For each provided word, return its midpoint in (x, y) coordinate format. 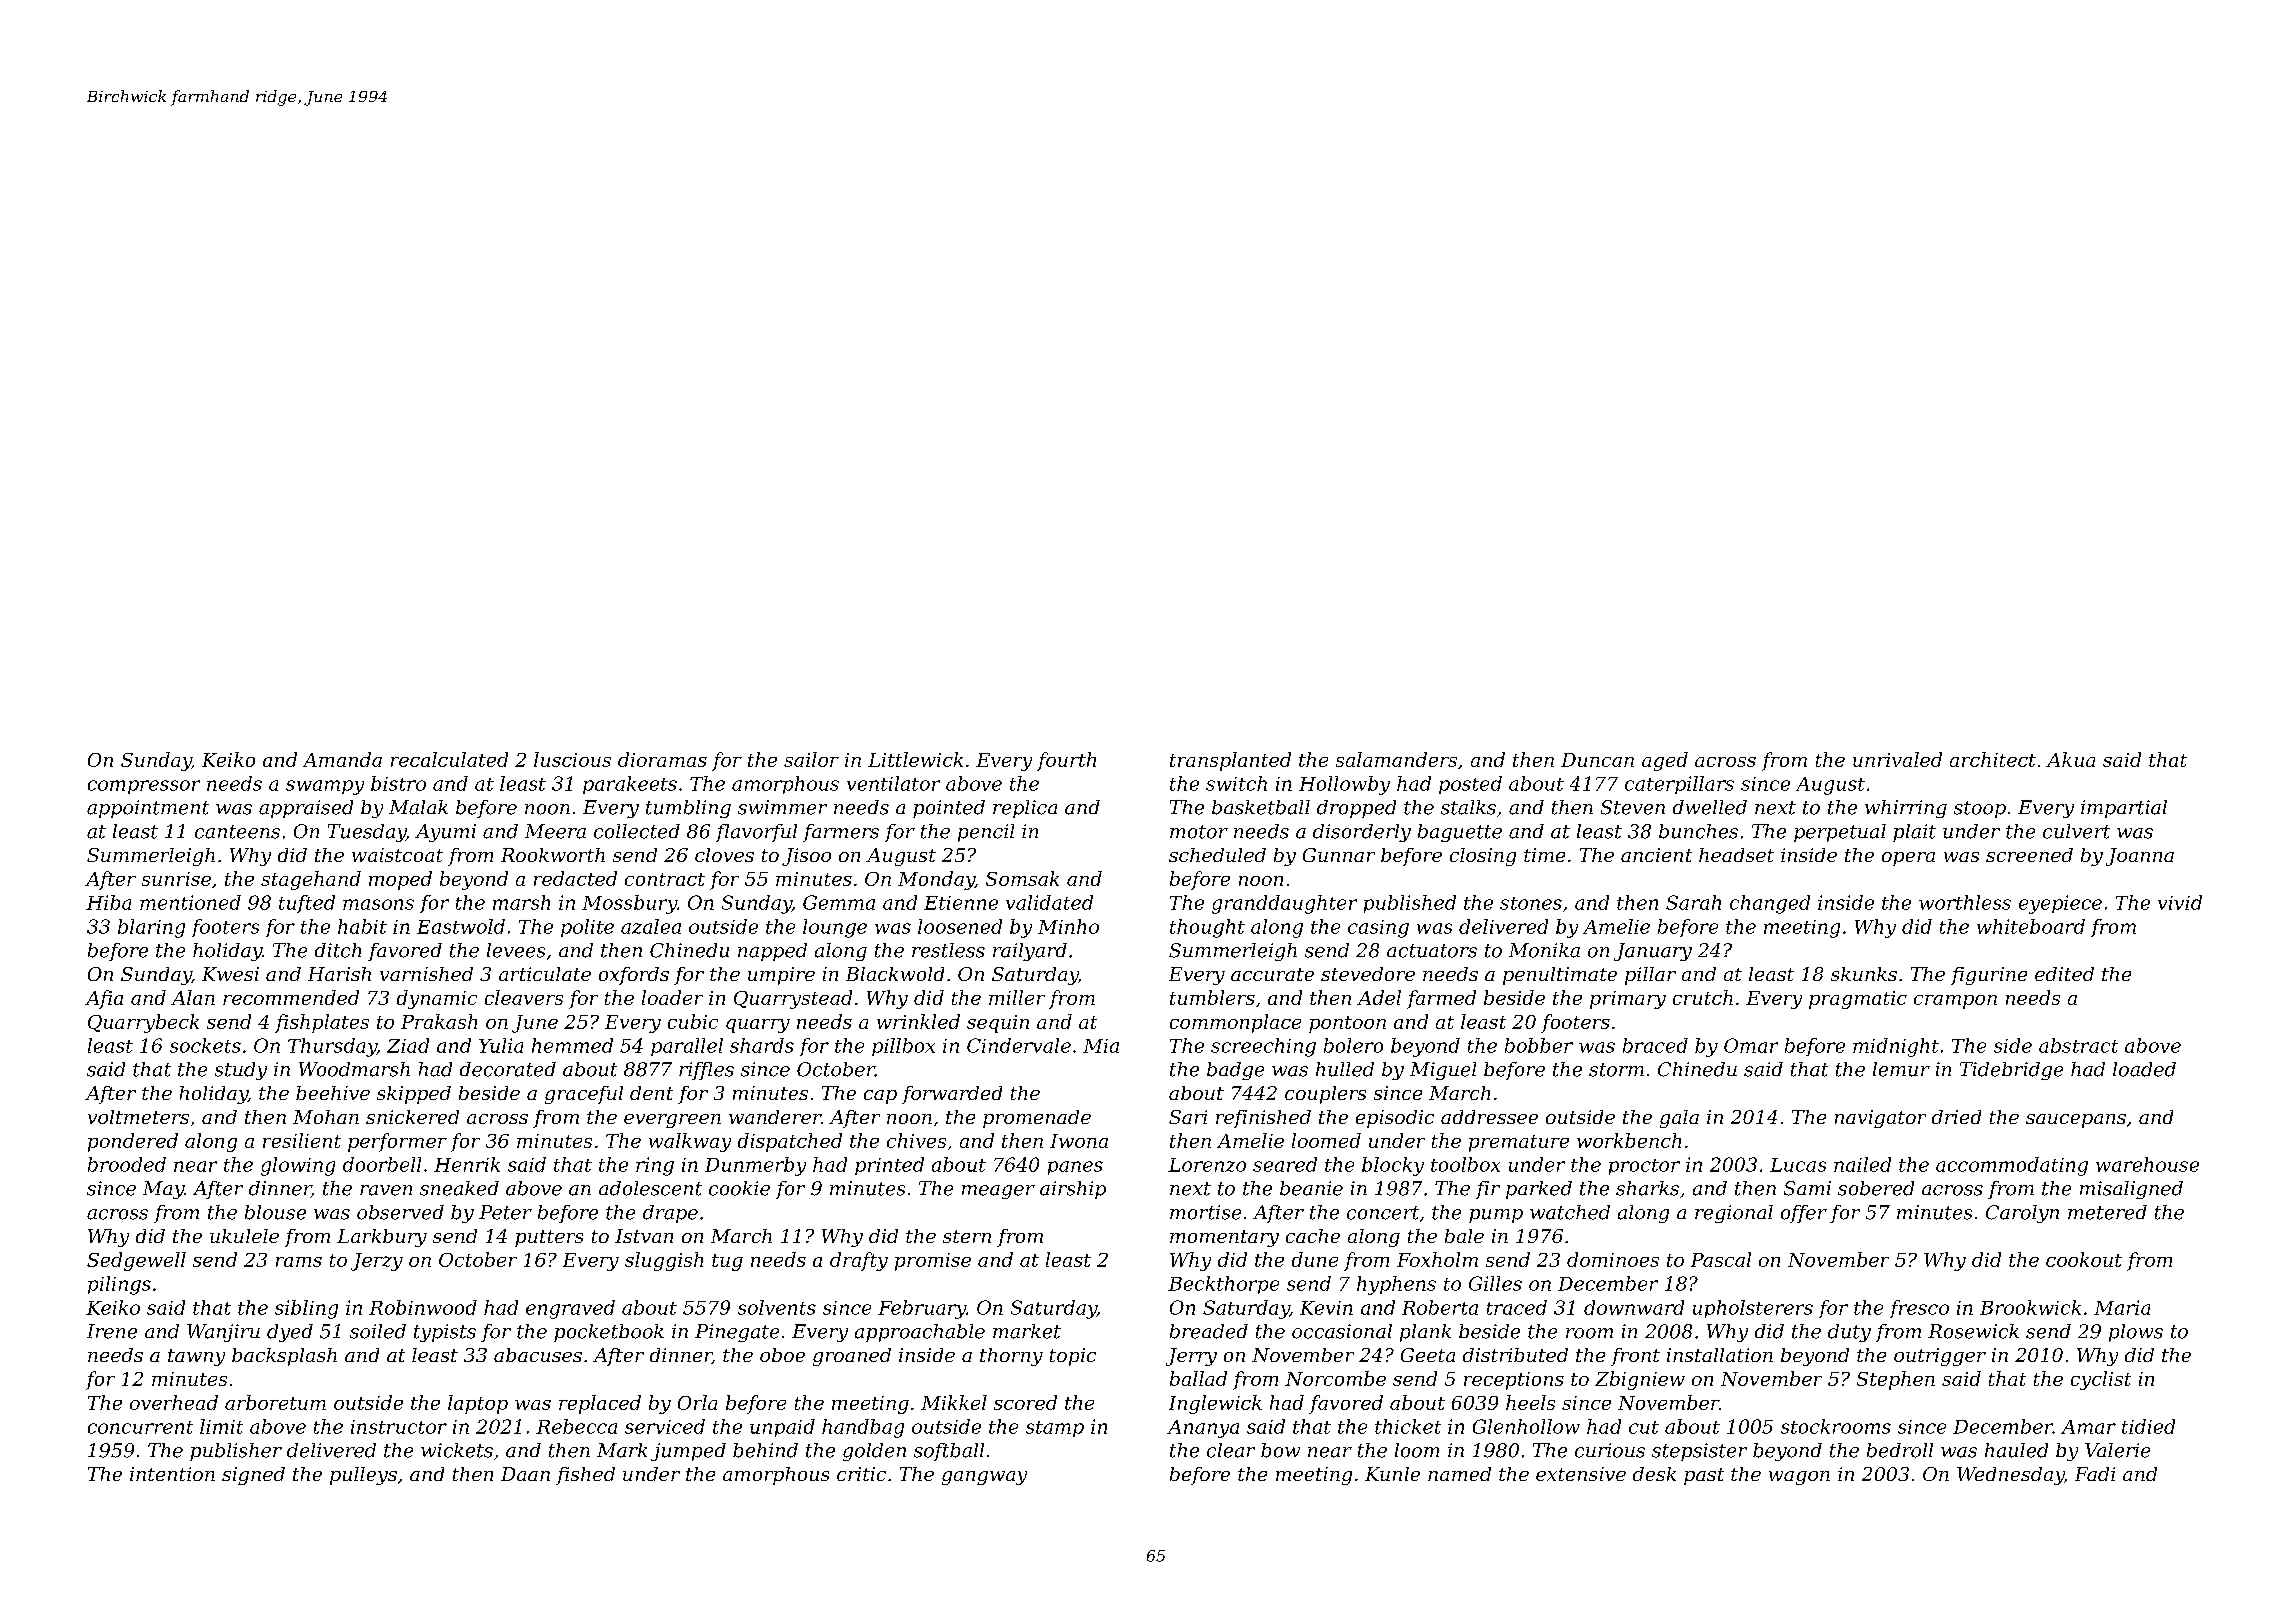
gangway (984, 1478)
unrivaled (1897, 759)
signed (253, 1476)
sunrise (176, 879)
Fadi (2095, 1474)
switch (1236, 783)
